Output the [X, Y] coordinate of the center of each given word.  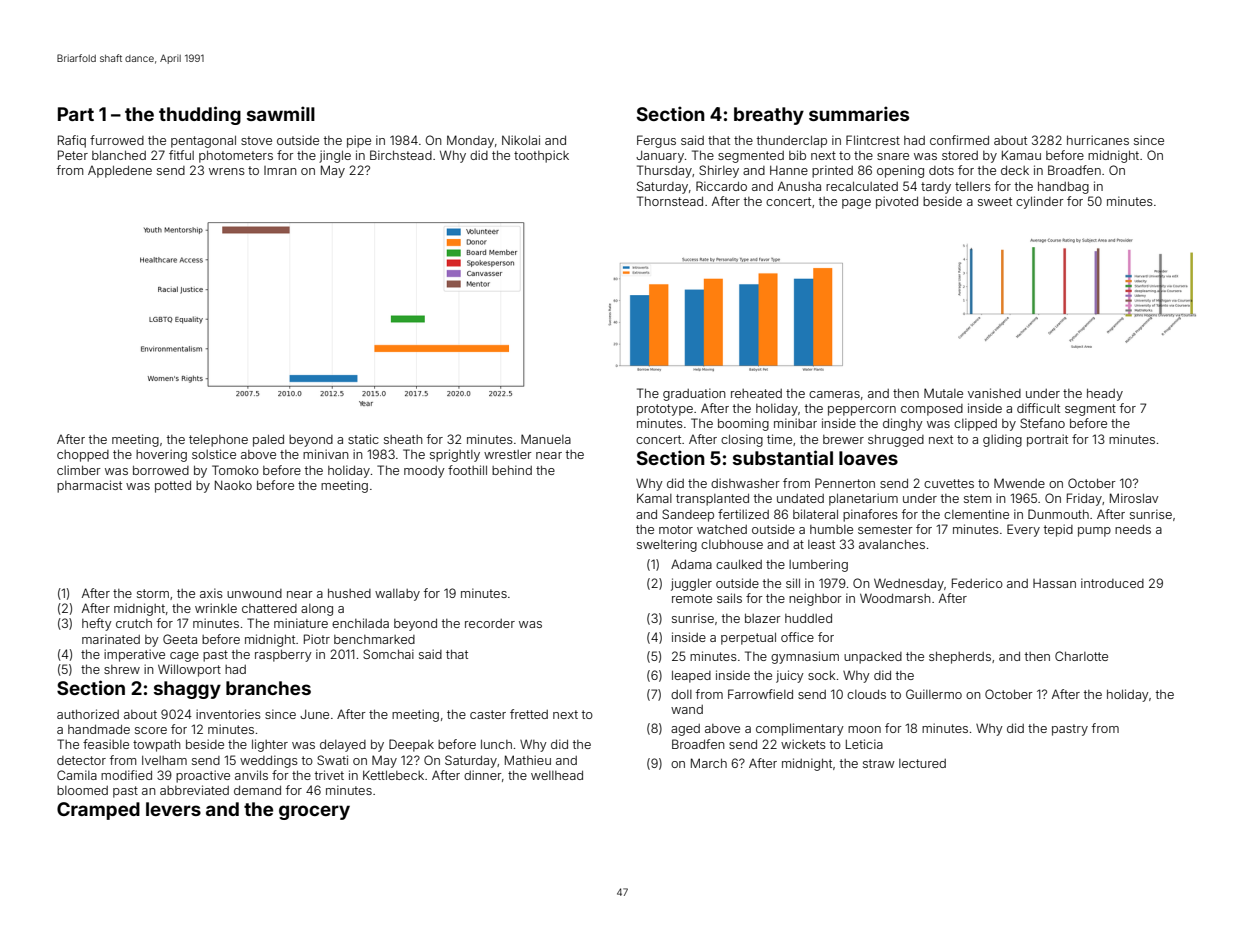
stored [960, 155]
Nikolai [521, 140]
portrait [1047, 440]
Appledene [120, 171]
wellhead [557, 775]
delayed [343, 745]
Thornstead [670, 201]
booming [743, 424]
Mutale [943, 393]
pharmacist [89, 486]
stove [256, 140]
